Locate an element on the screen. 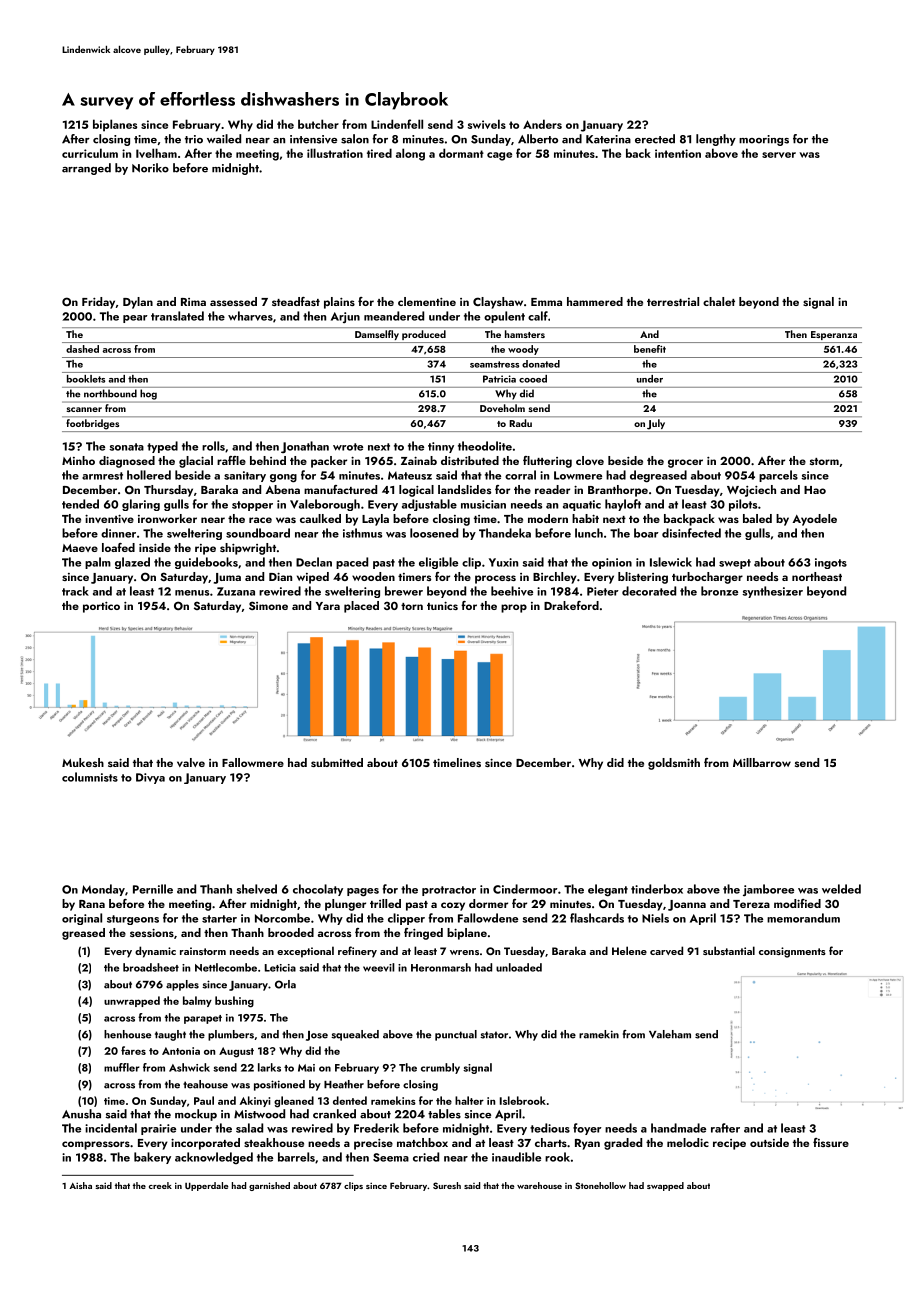 The height and width of the screenshot is (1314, 924). parcels is located at coordinates (778, 476).
